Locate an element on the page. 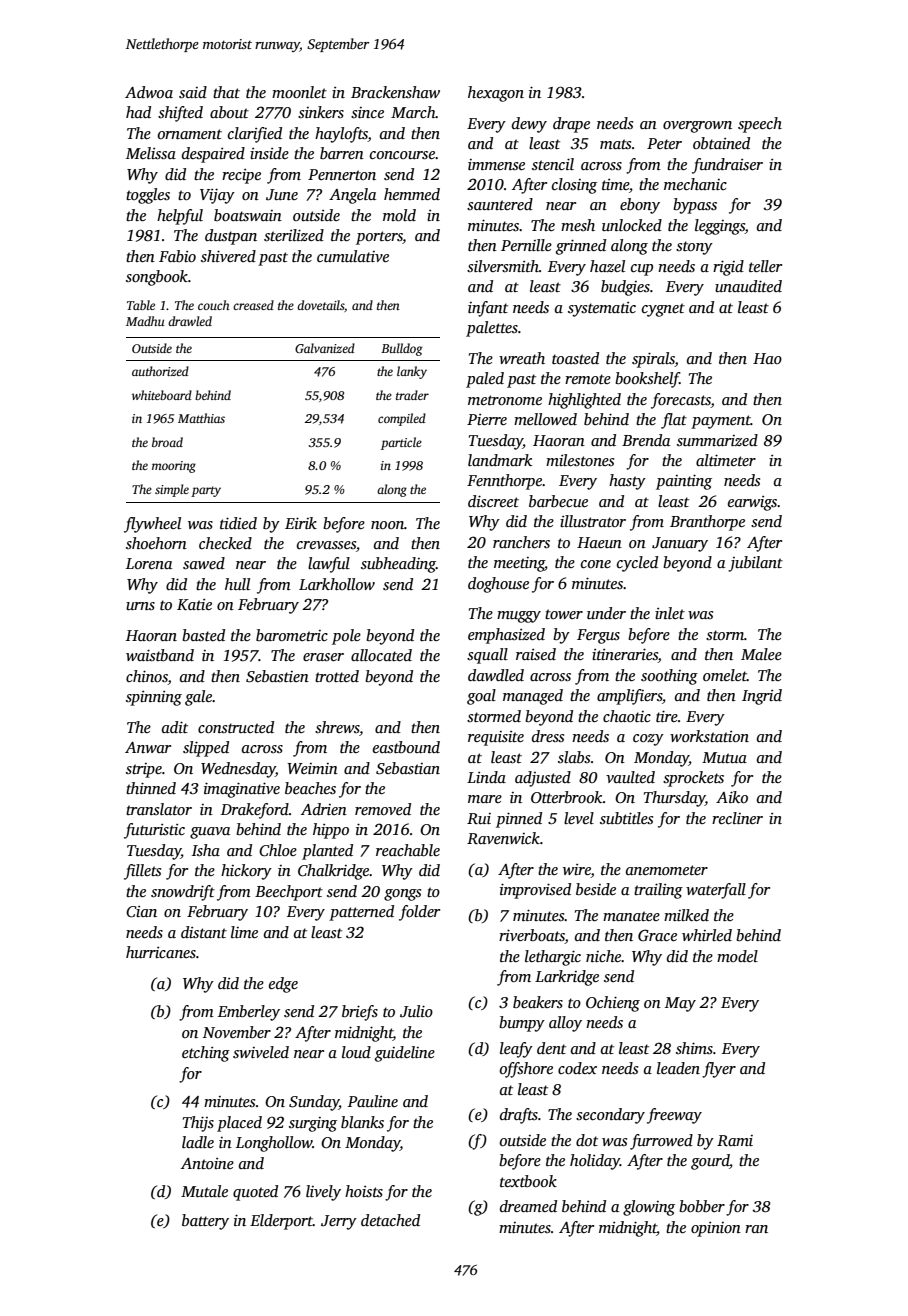 The width and height of the page is (908, 1316). jubilant is located at coordinates (755, 564).
